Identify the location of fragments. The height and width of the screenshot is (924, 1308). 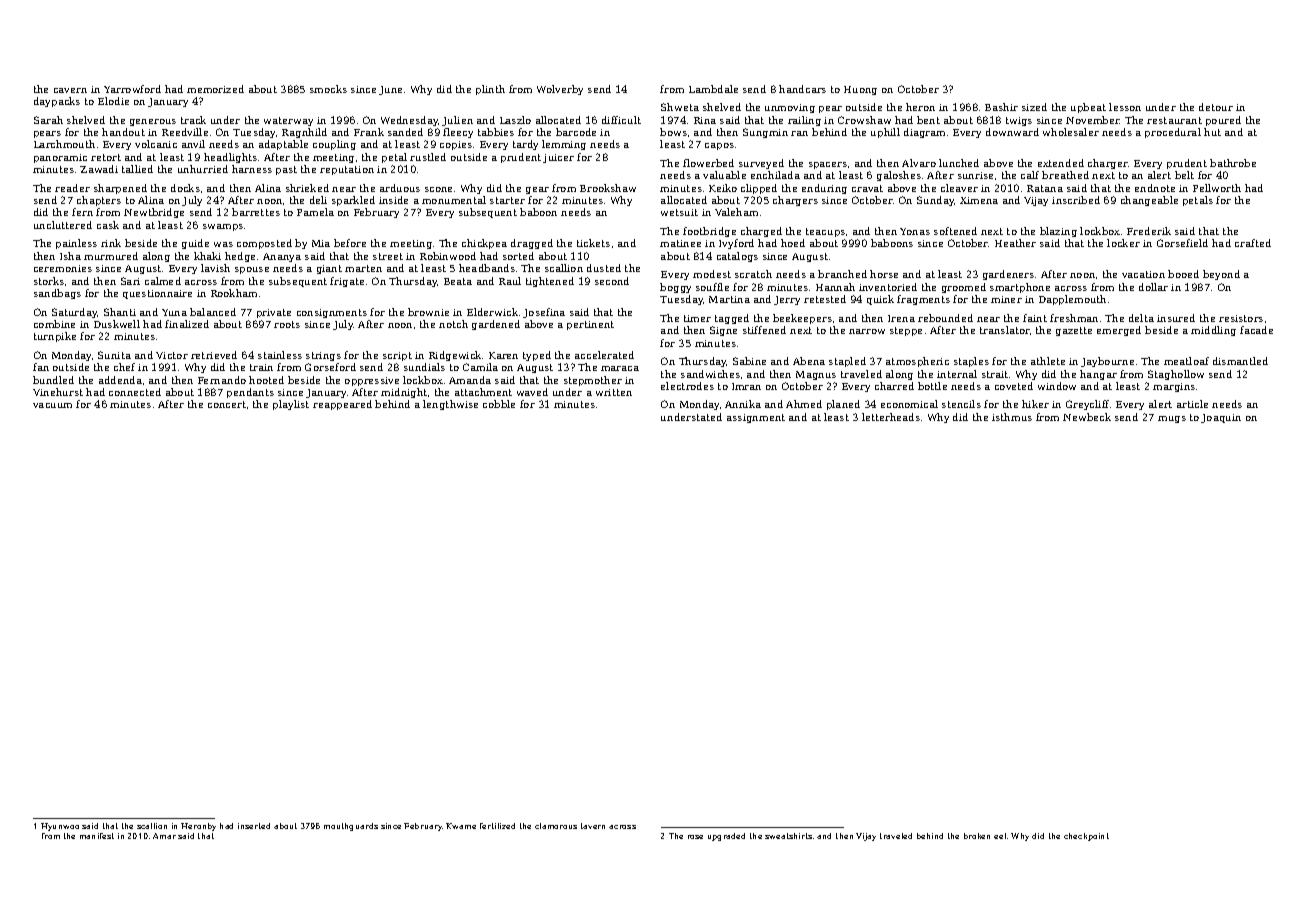
(923, 300).
